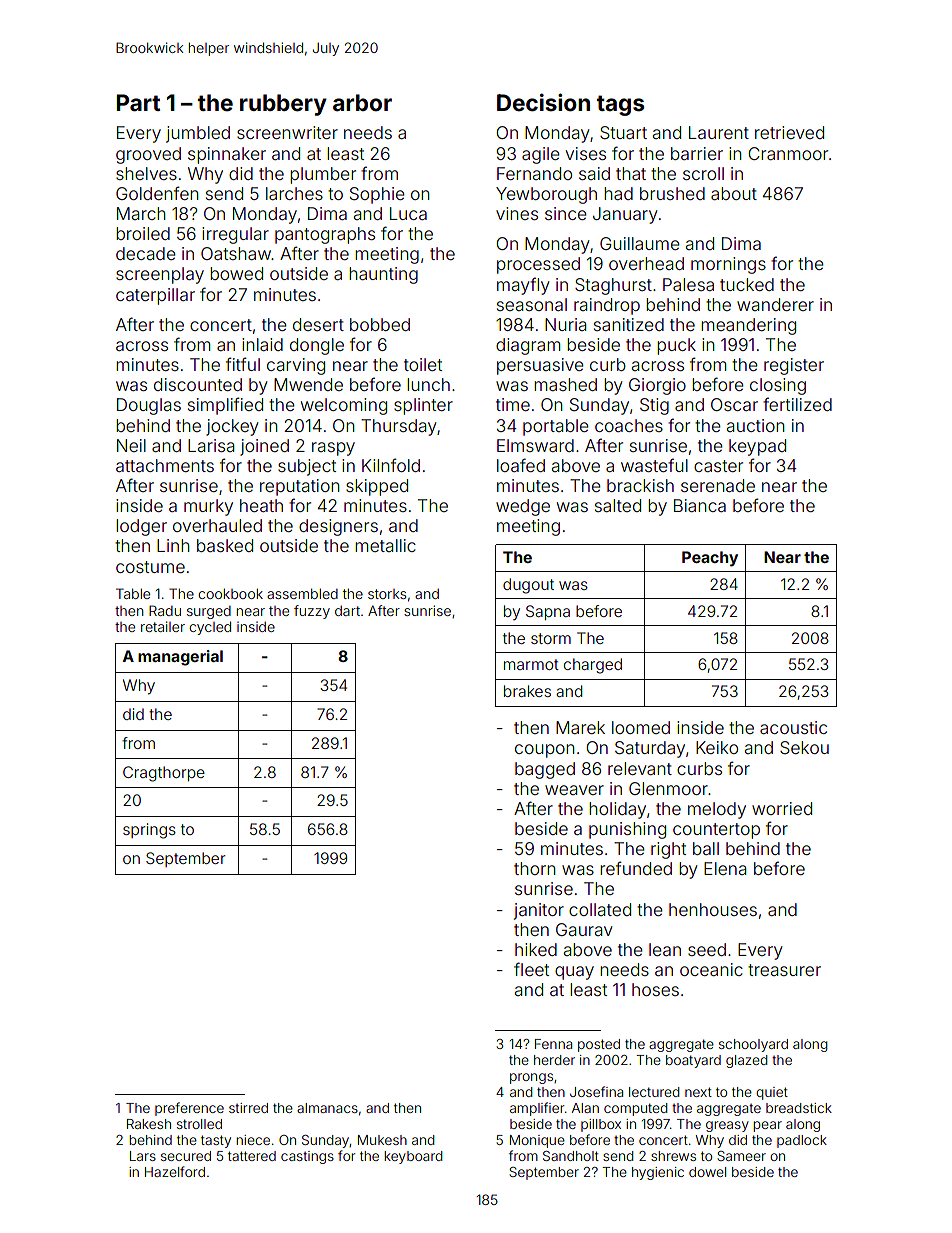 This document has height=1233, width=952. What do you see at coordinates (175, 1171) in the document?
I see `Hazelford` at bounding box center [175, 1171].
